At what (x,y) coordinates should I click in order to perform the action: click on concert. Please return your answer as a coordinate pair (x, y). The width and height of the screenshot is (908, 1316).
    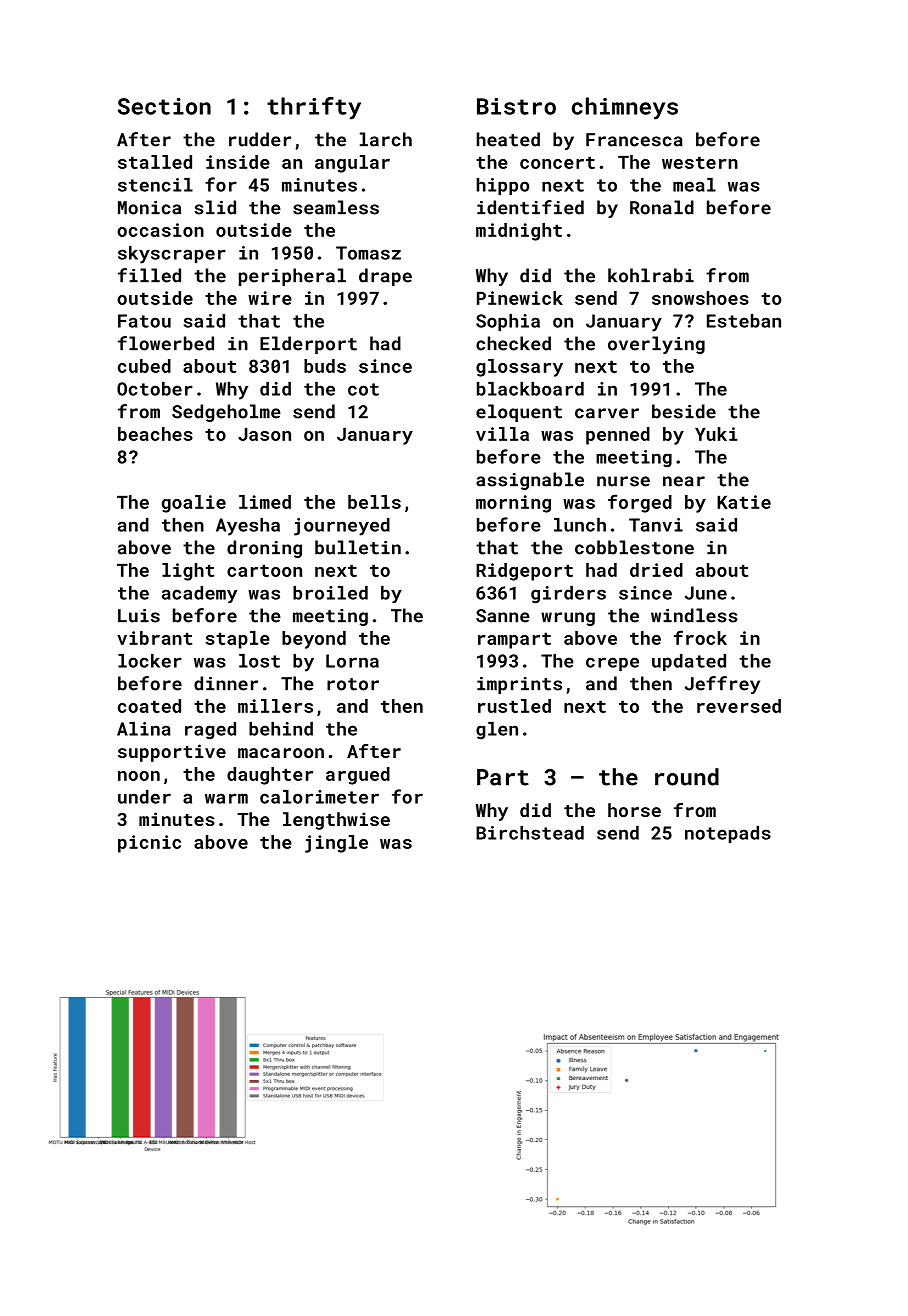
    Looking at the image, I should click on (557, 162).
